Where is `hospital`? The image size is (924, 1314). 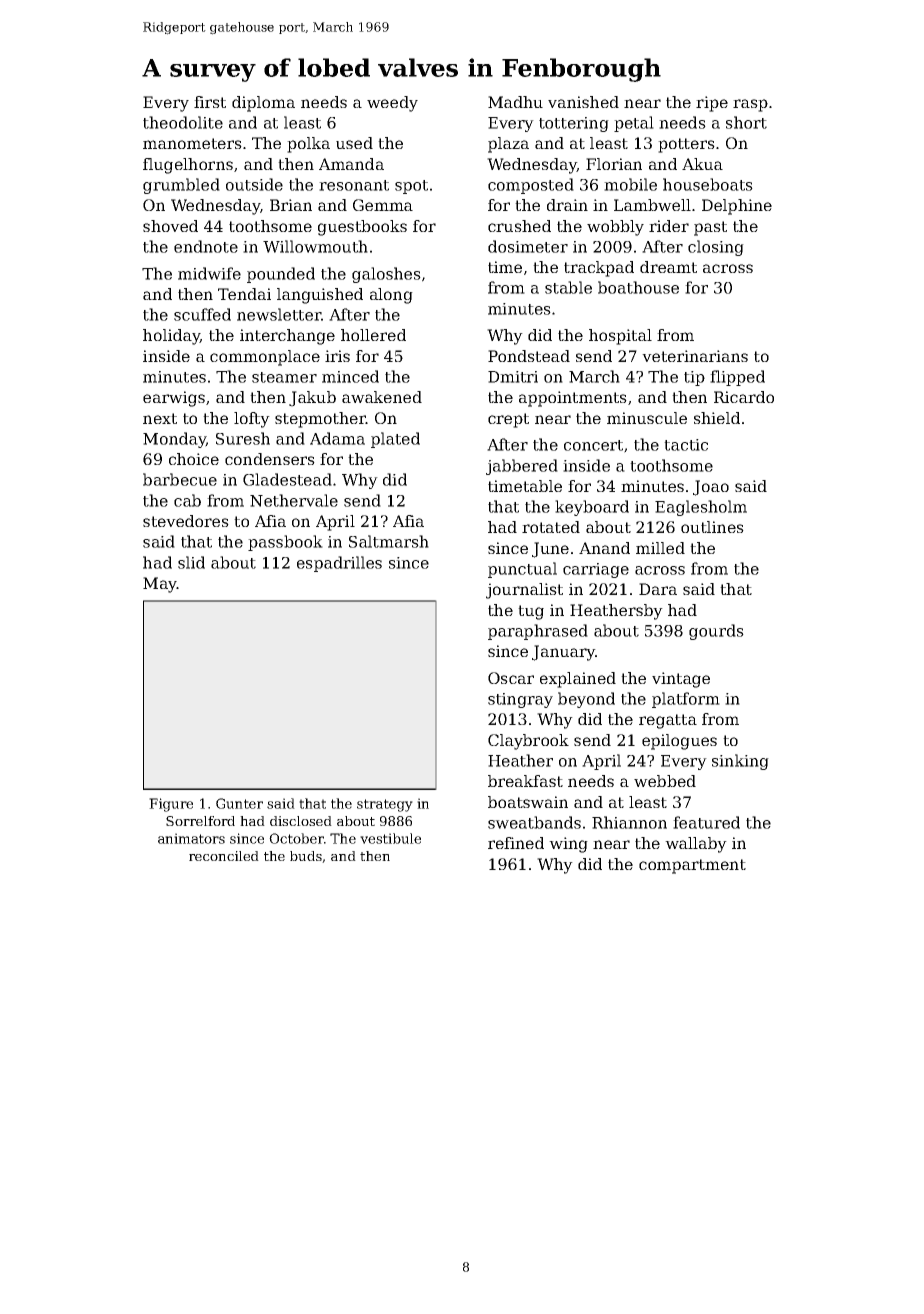 hospital is located at coordinates (620, 337).
